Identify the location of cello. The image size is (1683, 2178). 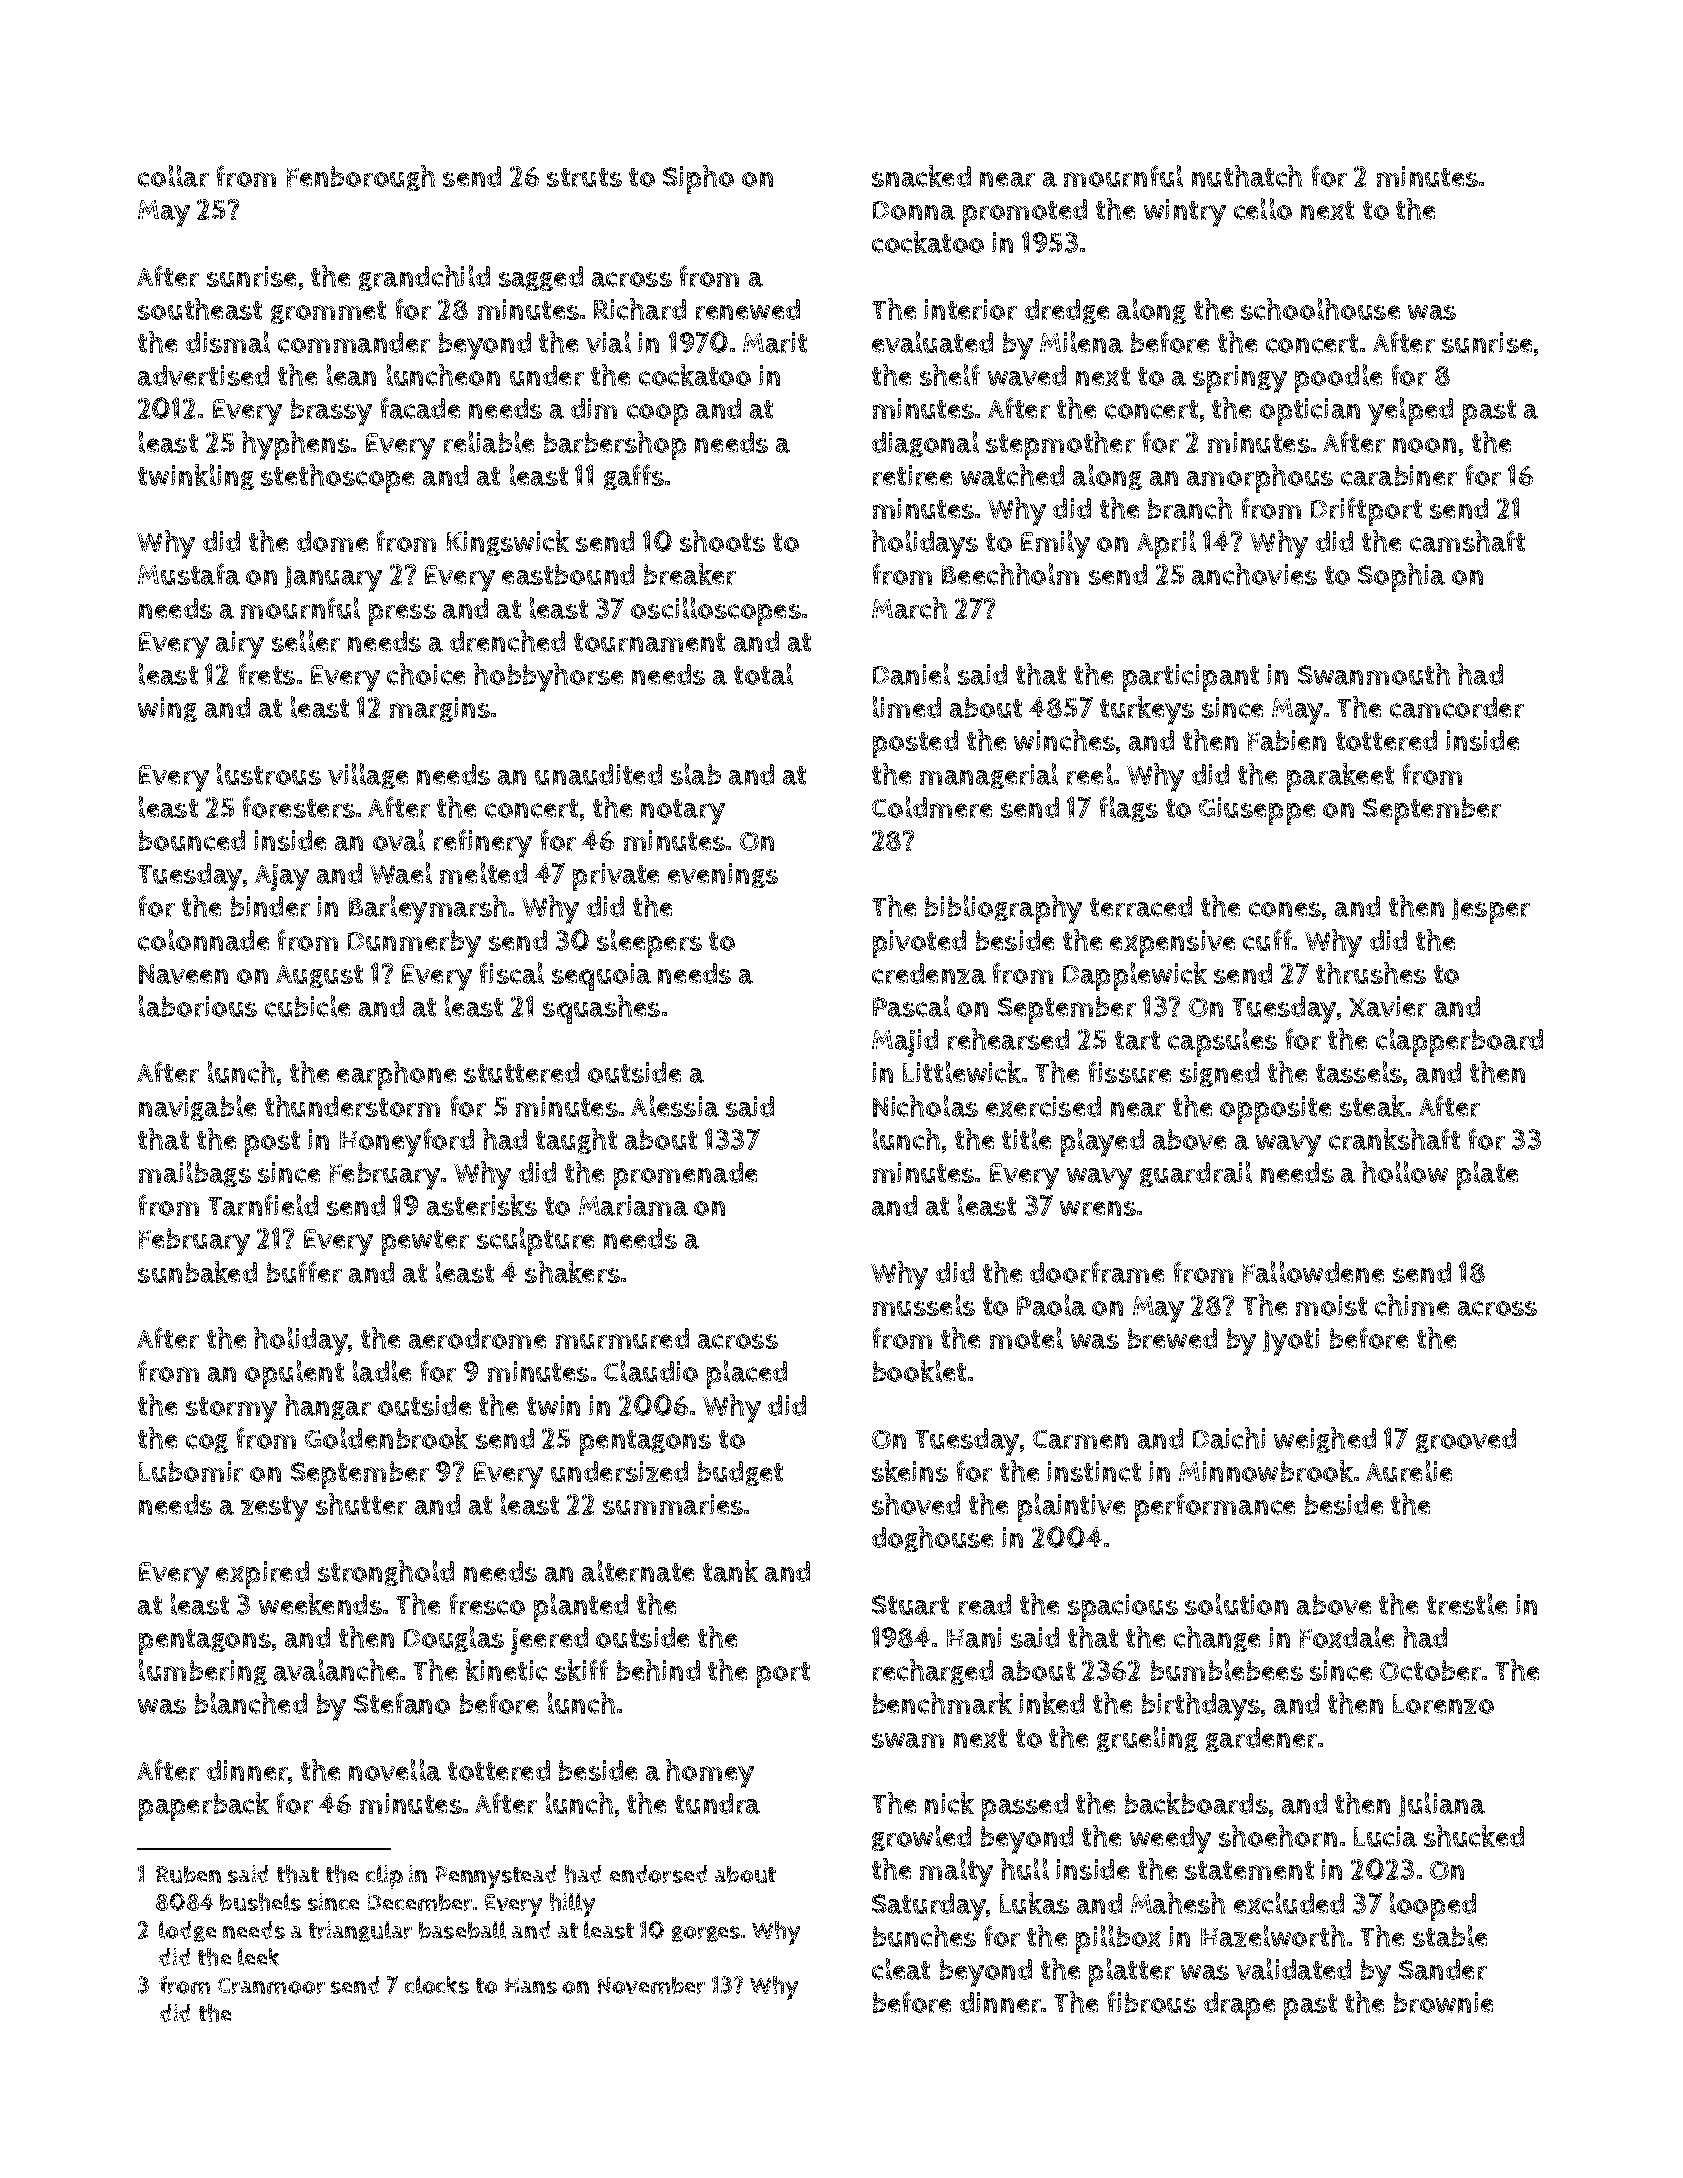
(1263, 209).
